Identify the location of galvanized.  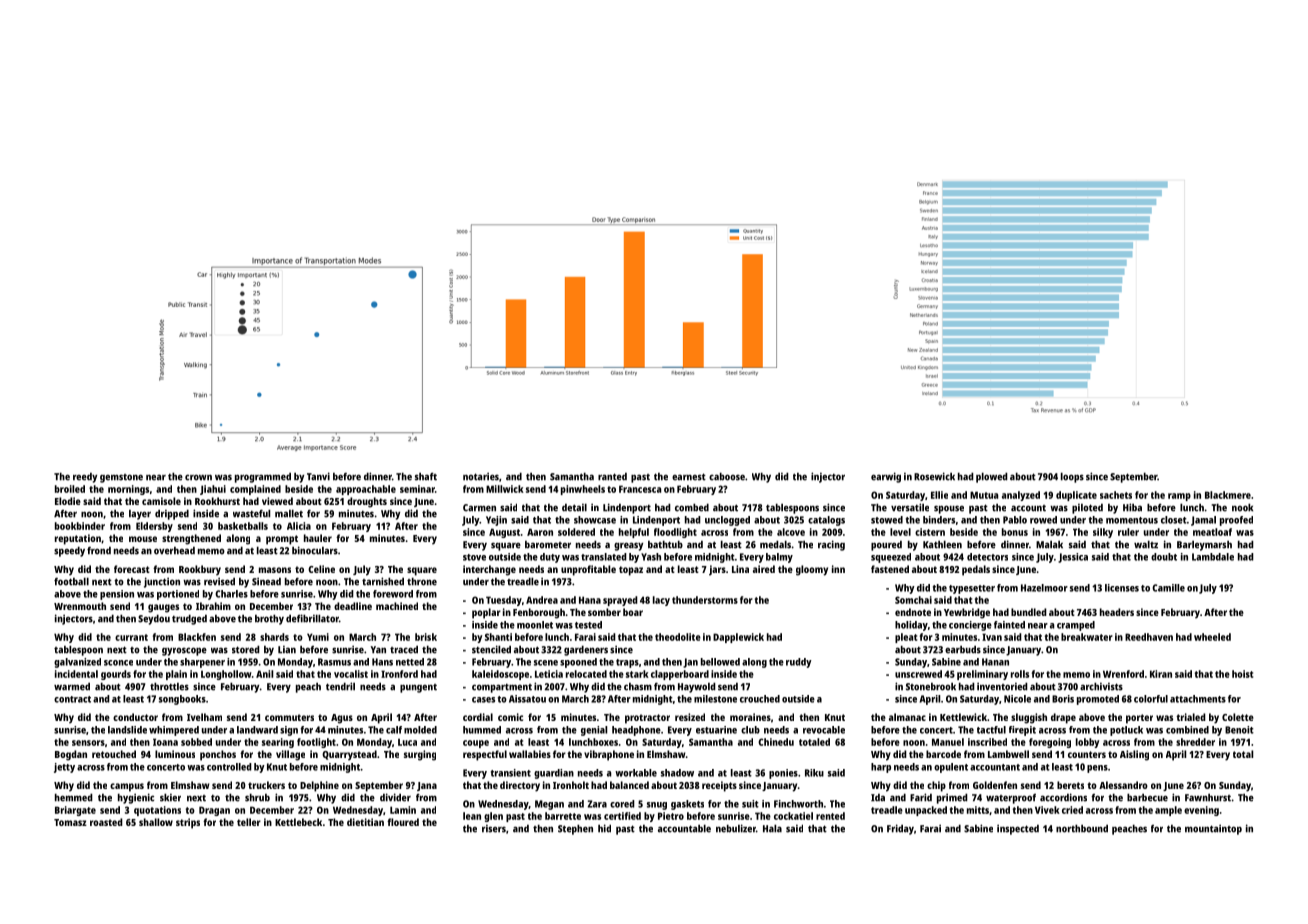
(77, 663).
